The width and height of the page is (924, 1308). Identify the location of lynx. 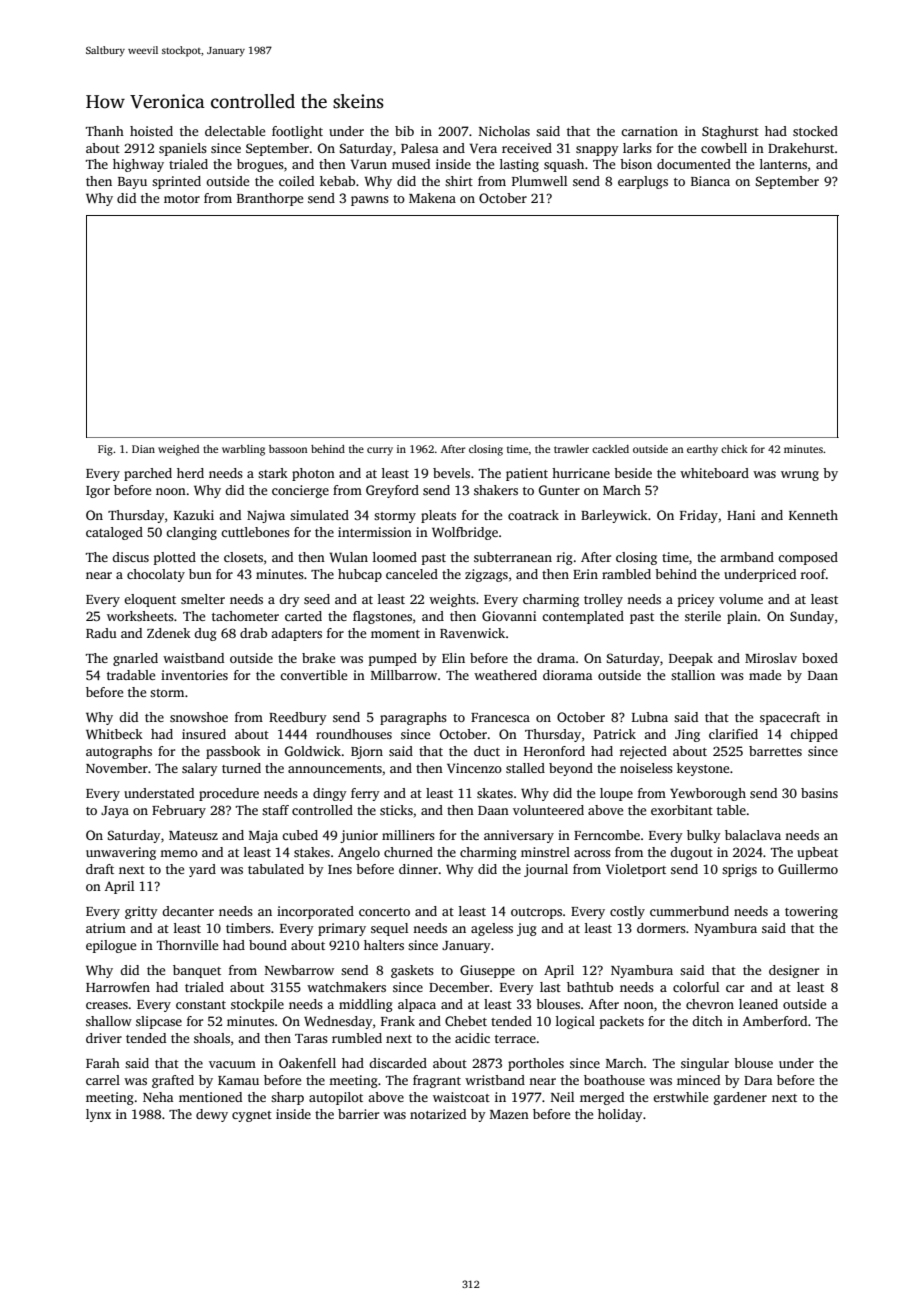
(98, 1115).
